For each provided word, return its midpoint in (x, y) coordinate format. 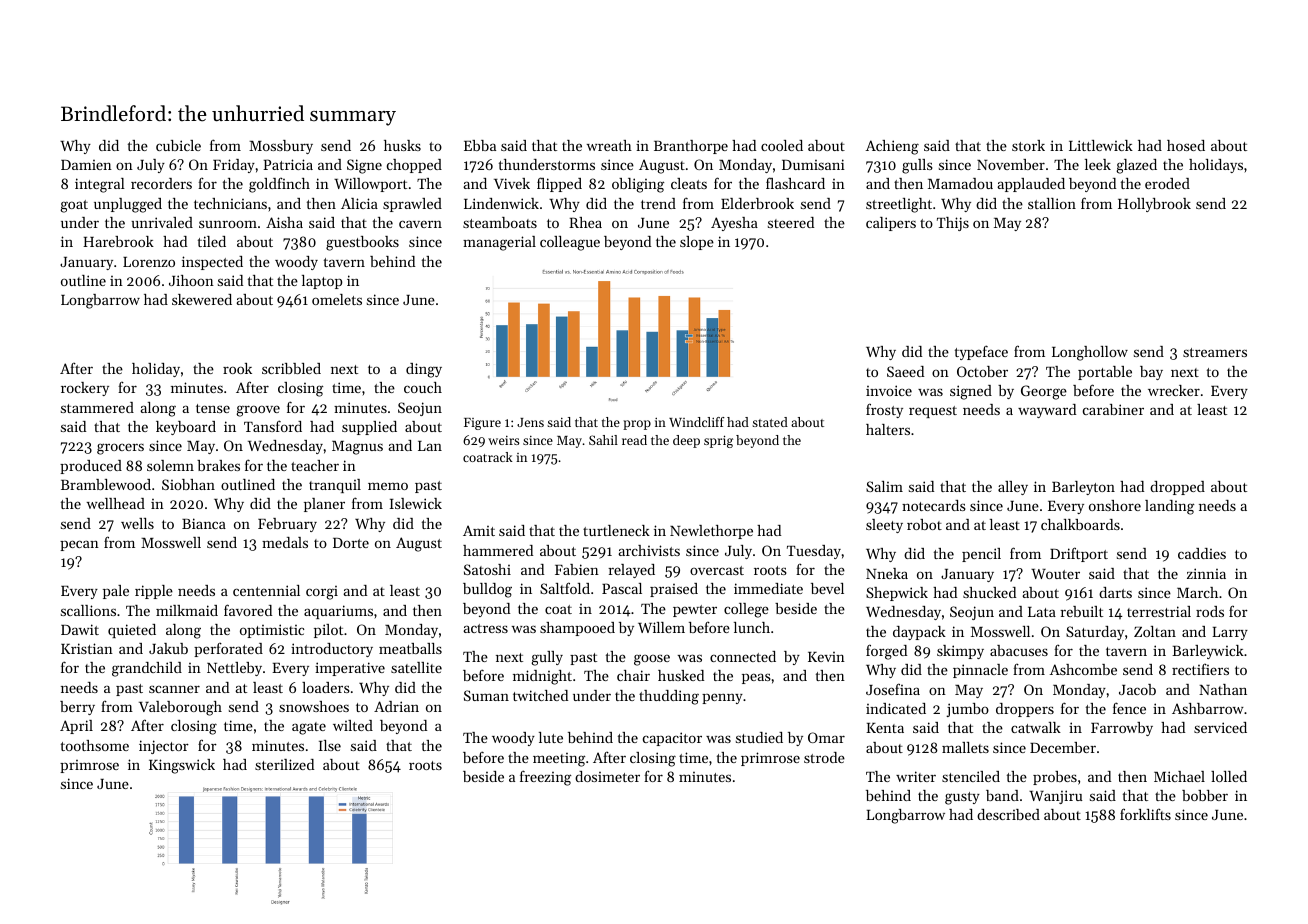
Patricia (288, 164)
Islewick (416, 503)
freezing (545, 778)
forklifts (1145, 814)
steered (791, 222)
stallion (1052, 203)
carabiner (1113, 409)
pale (116, 592)
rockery (85, 389)
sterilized (284, 764)
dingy (424, 370)
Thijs (953, 224)
